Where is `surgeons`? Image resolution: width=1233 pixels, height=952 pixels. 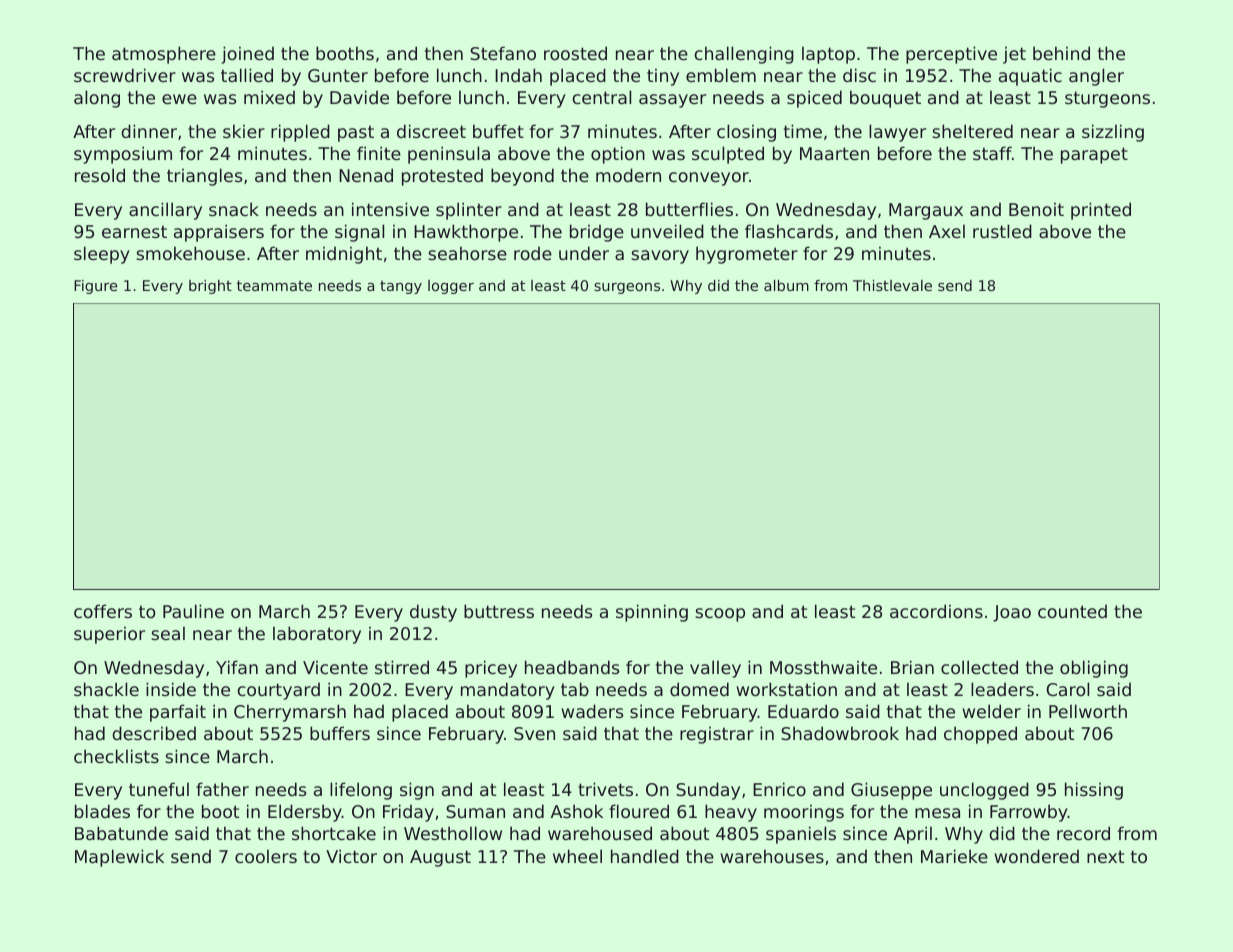
surgeons is located at coordinates (627, 288).
